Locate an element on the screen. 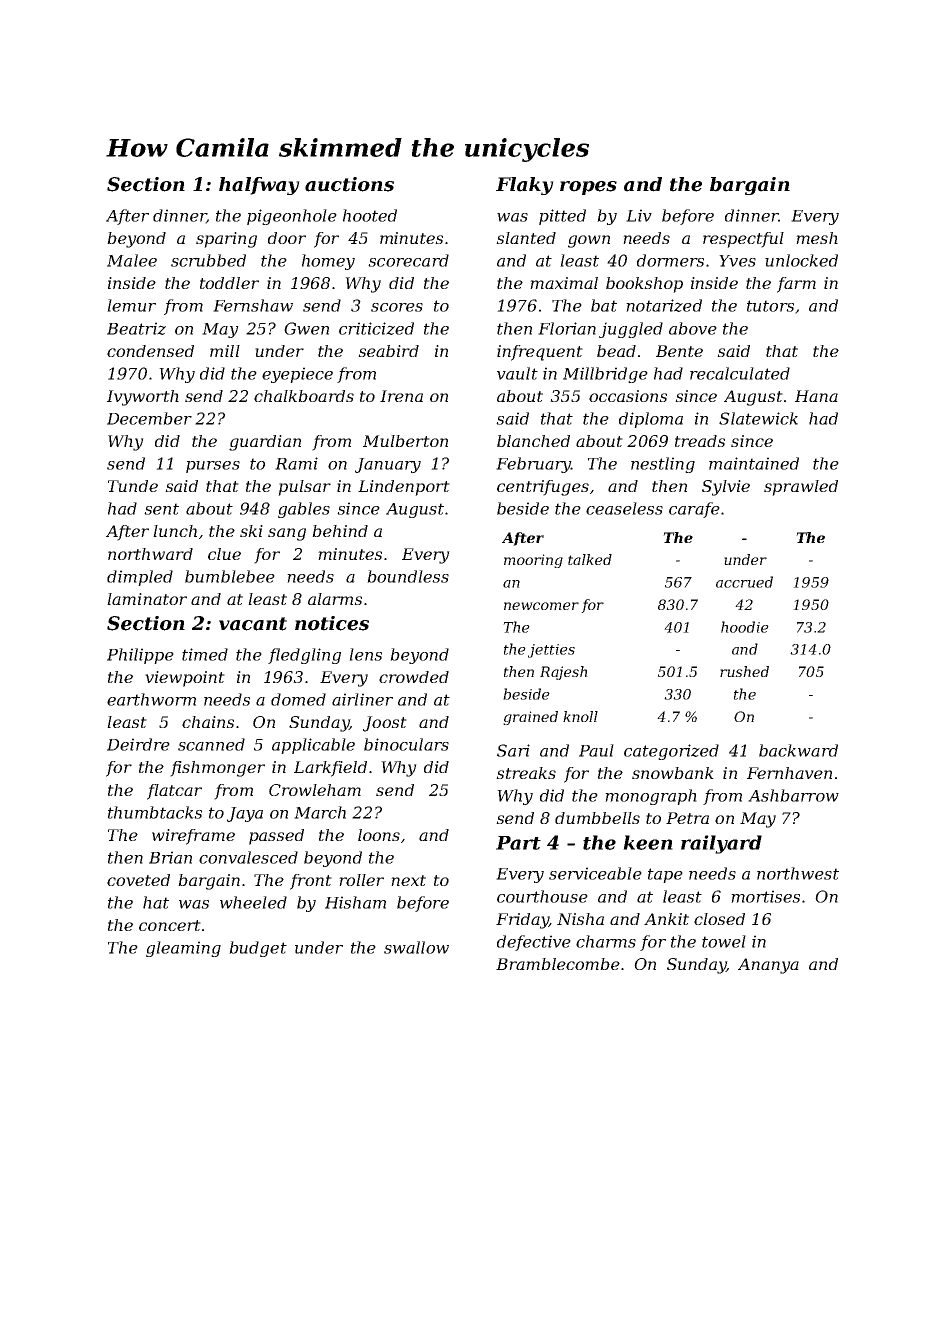  maximal is located at coordinates (564, 283).
